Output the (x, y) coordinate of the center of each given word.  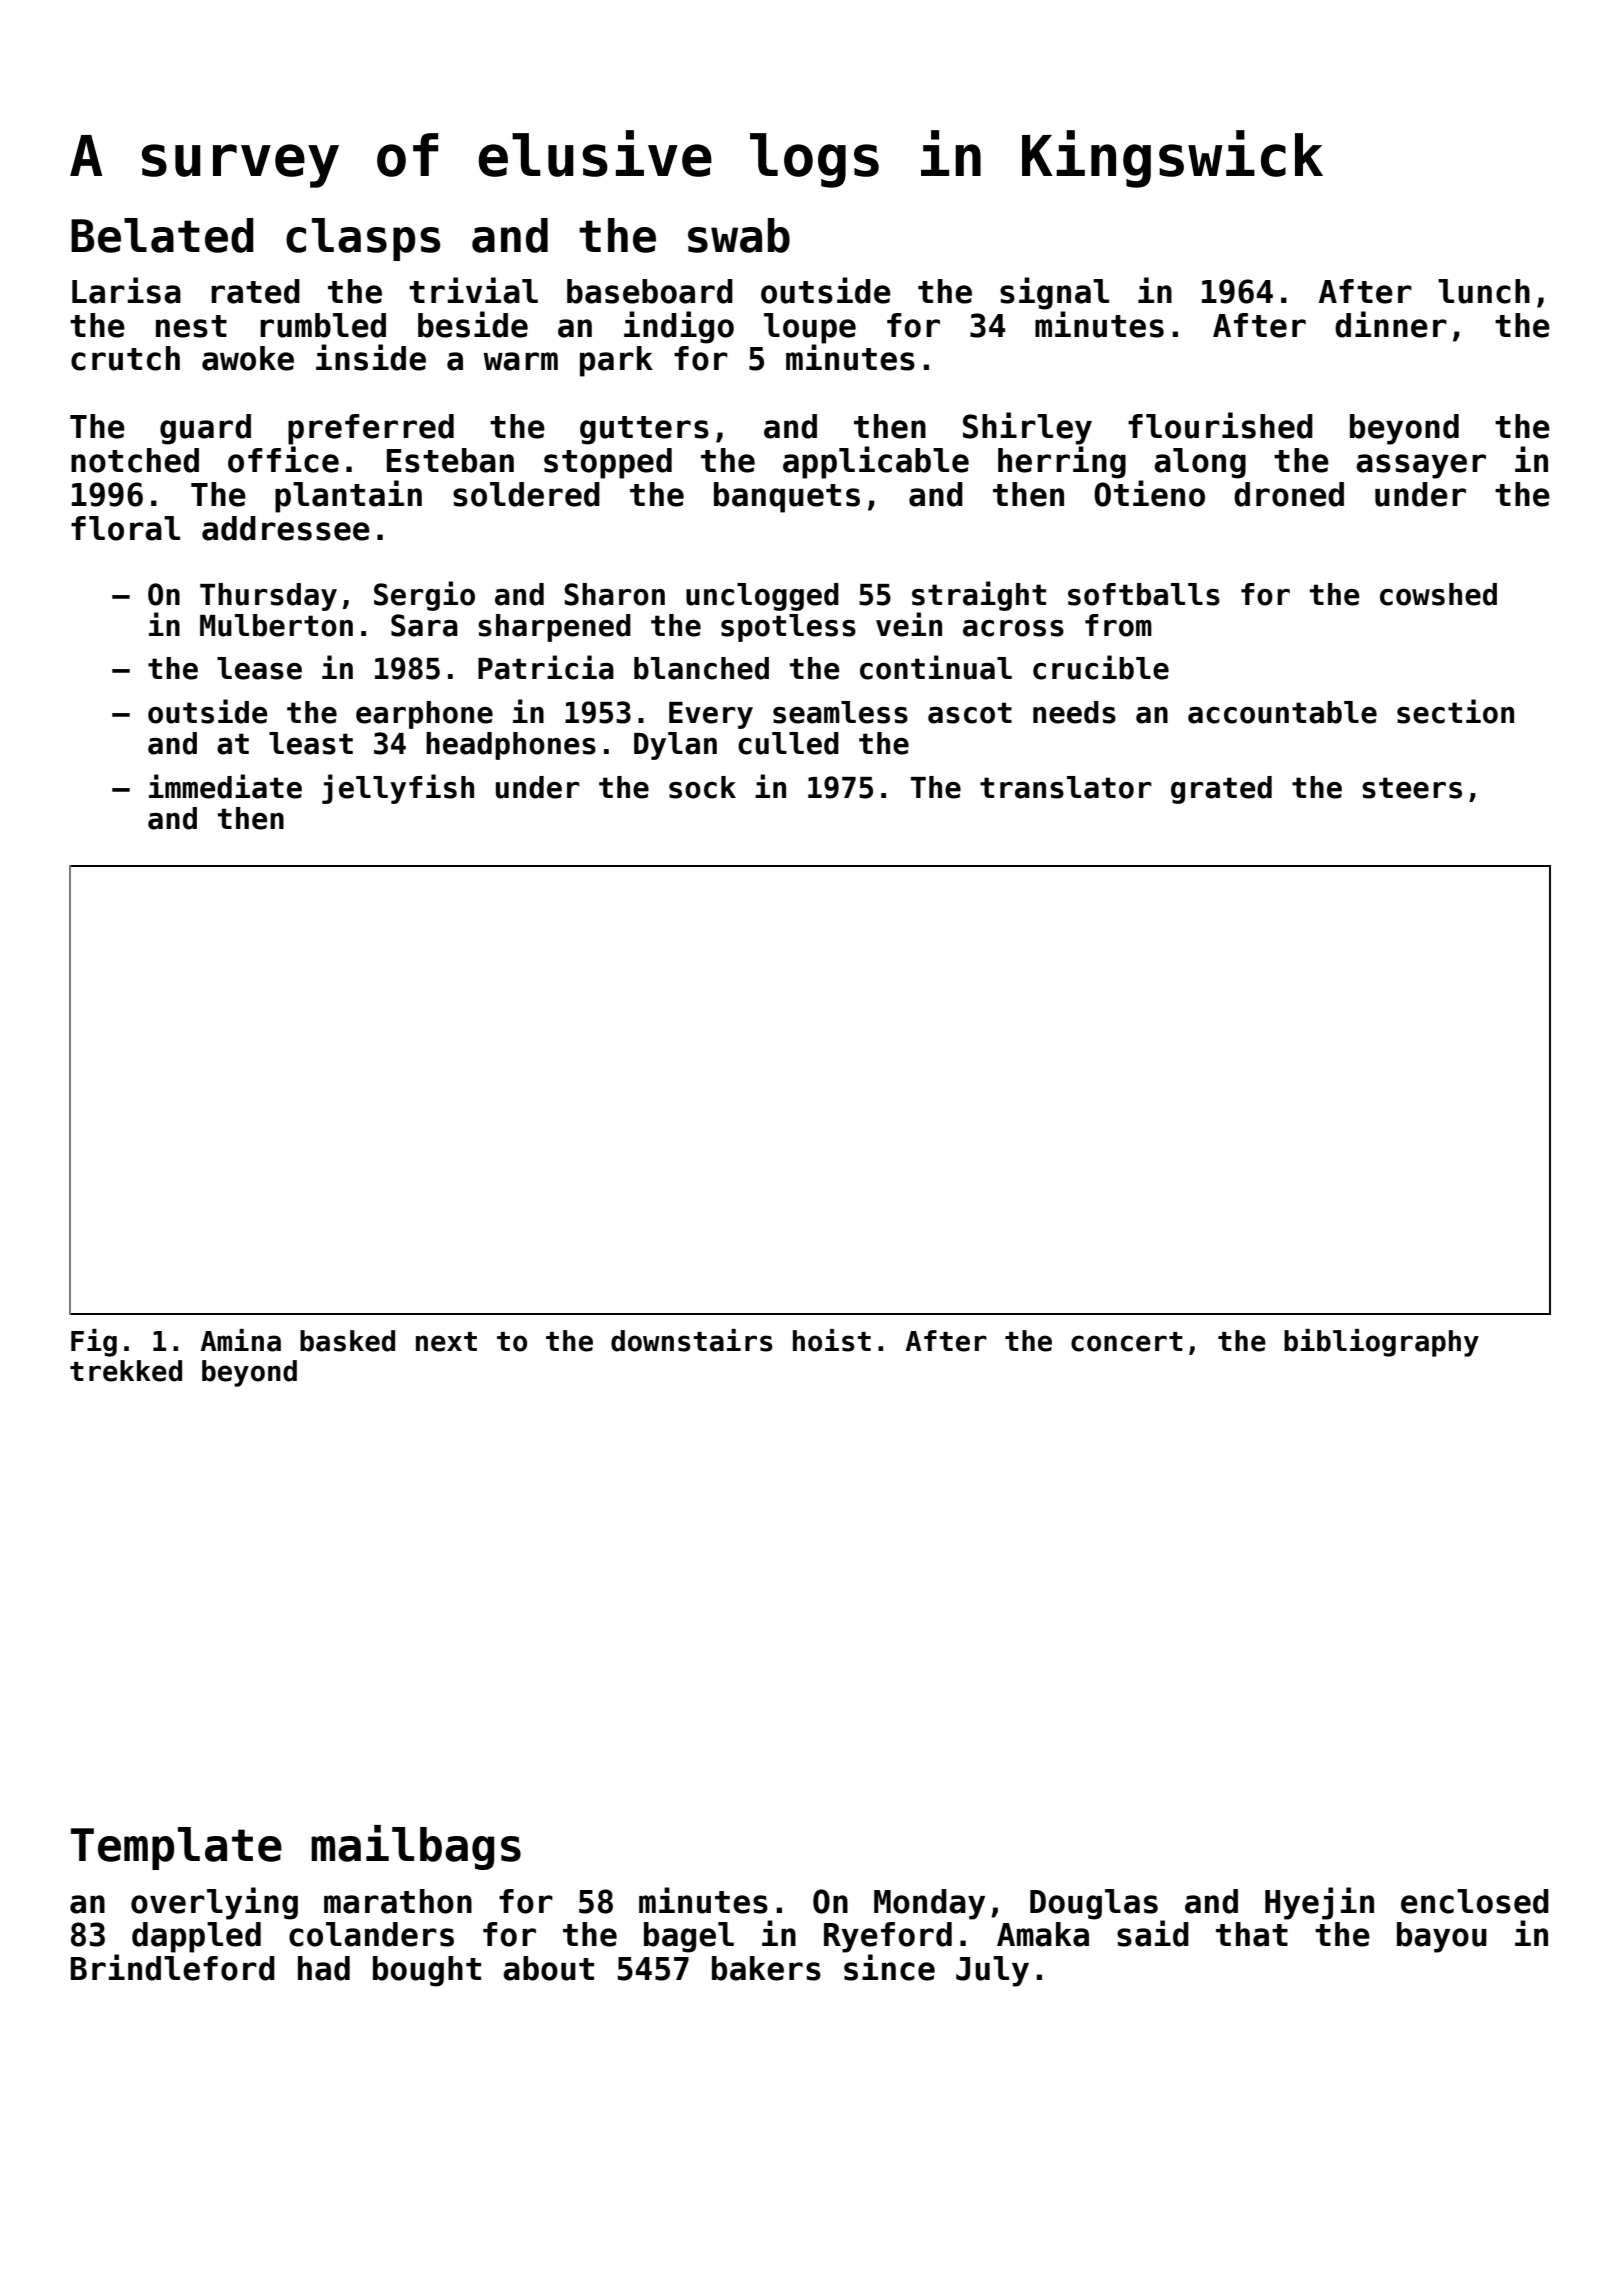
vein (909, 624)
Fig (94, 1343)
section (1455, 711)
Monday (929, 1904)
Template (176, 1848)
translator (1066, 787)
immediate (225, 786)
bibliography (1381, 1343)
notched (135, 460)
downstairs (692, 1340)
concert (1127, 1342)
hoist (832, 1340)
